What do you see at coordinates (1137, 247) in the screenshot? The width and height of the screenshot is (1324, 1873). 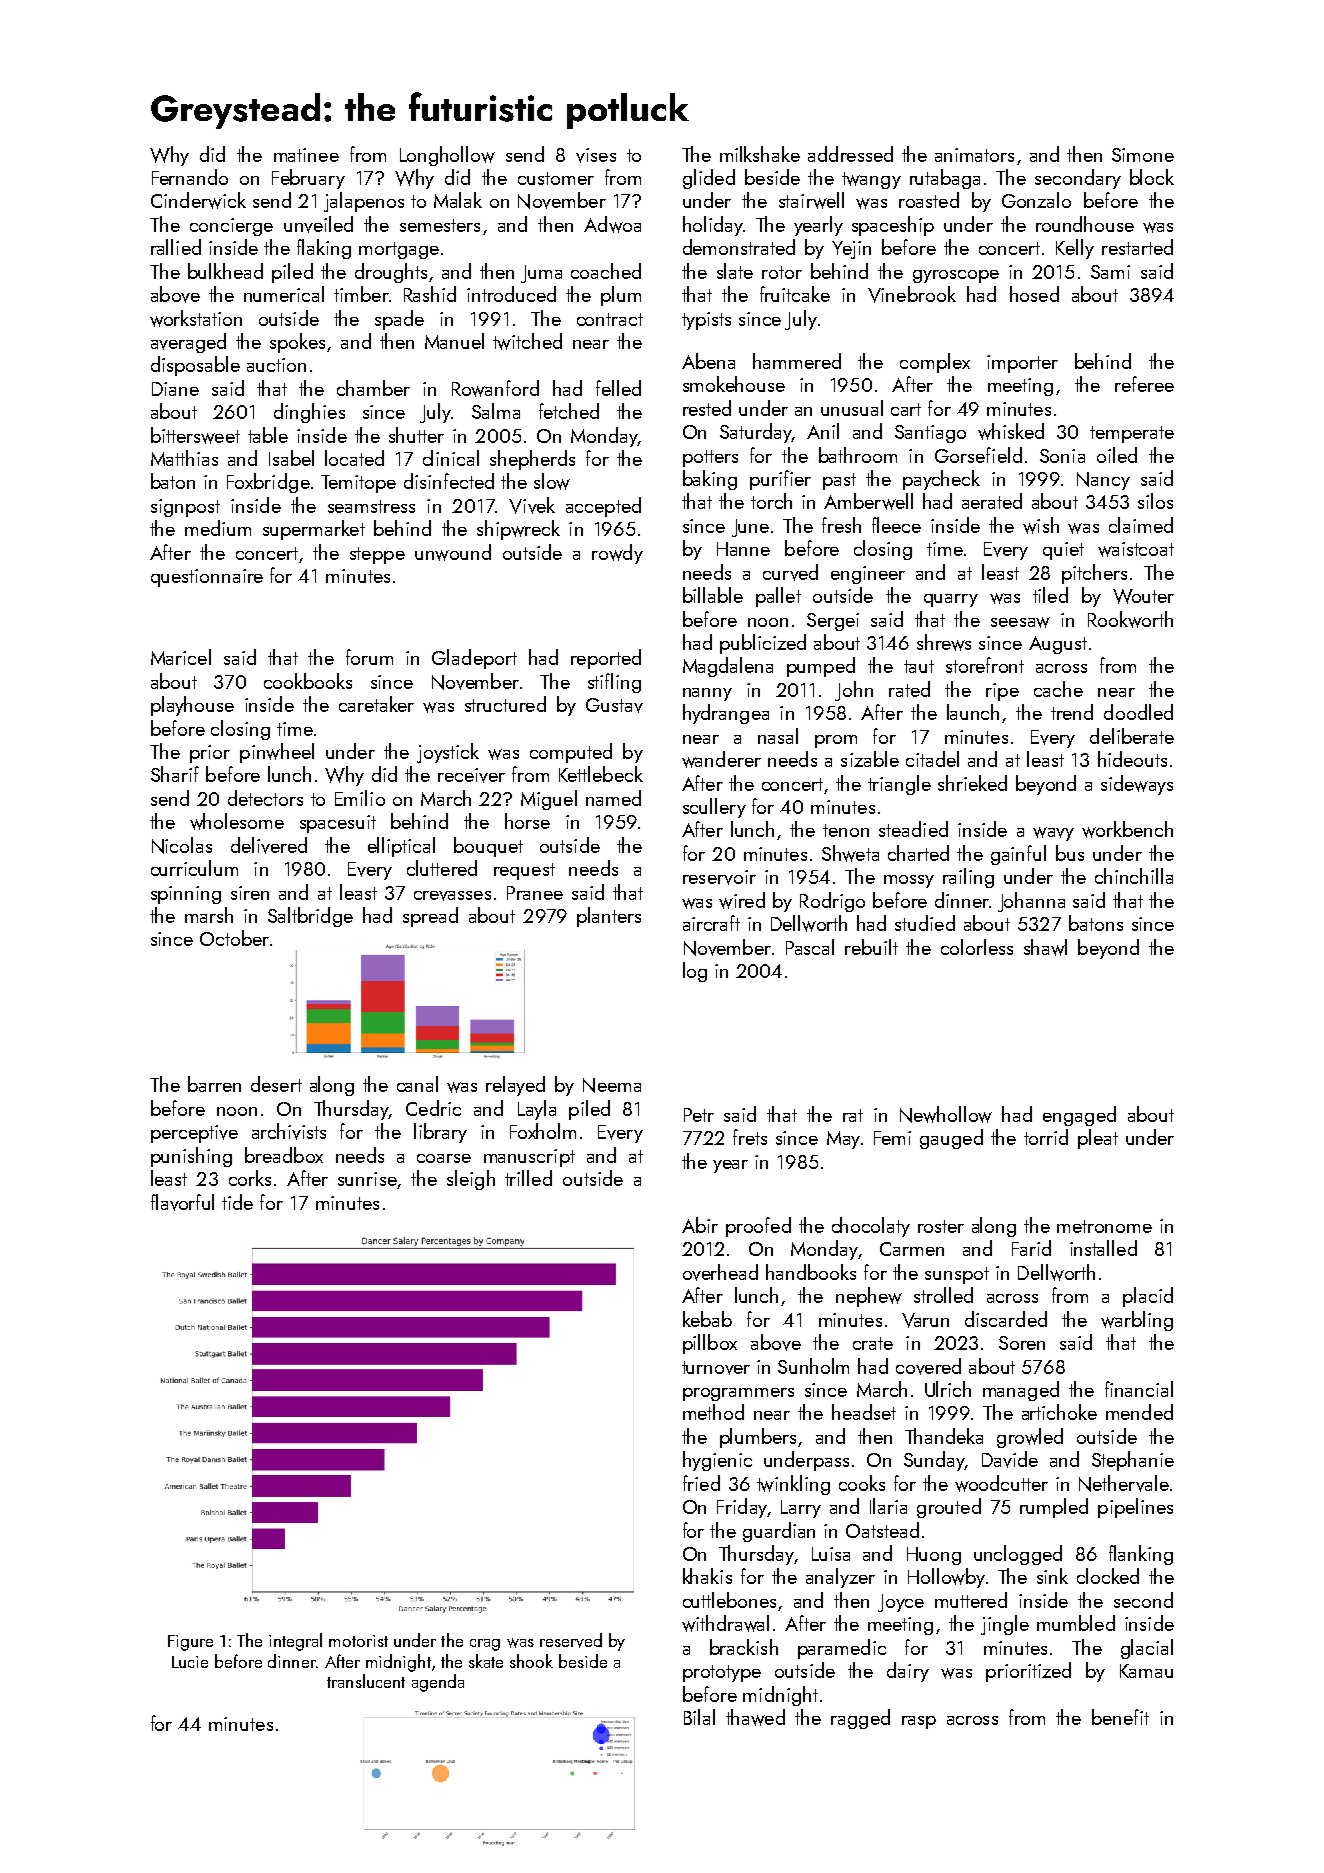 I see `restarted` at bounding box center [1137, 247].
